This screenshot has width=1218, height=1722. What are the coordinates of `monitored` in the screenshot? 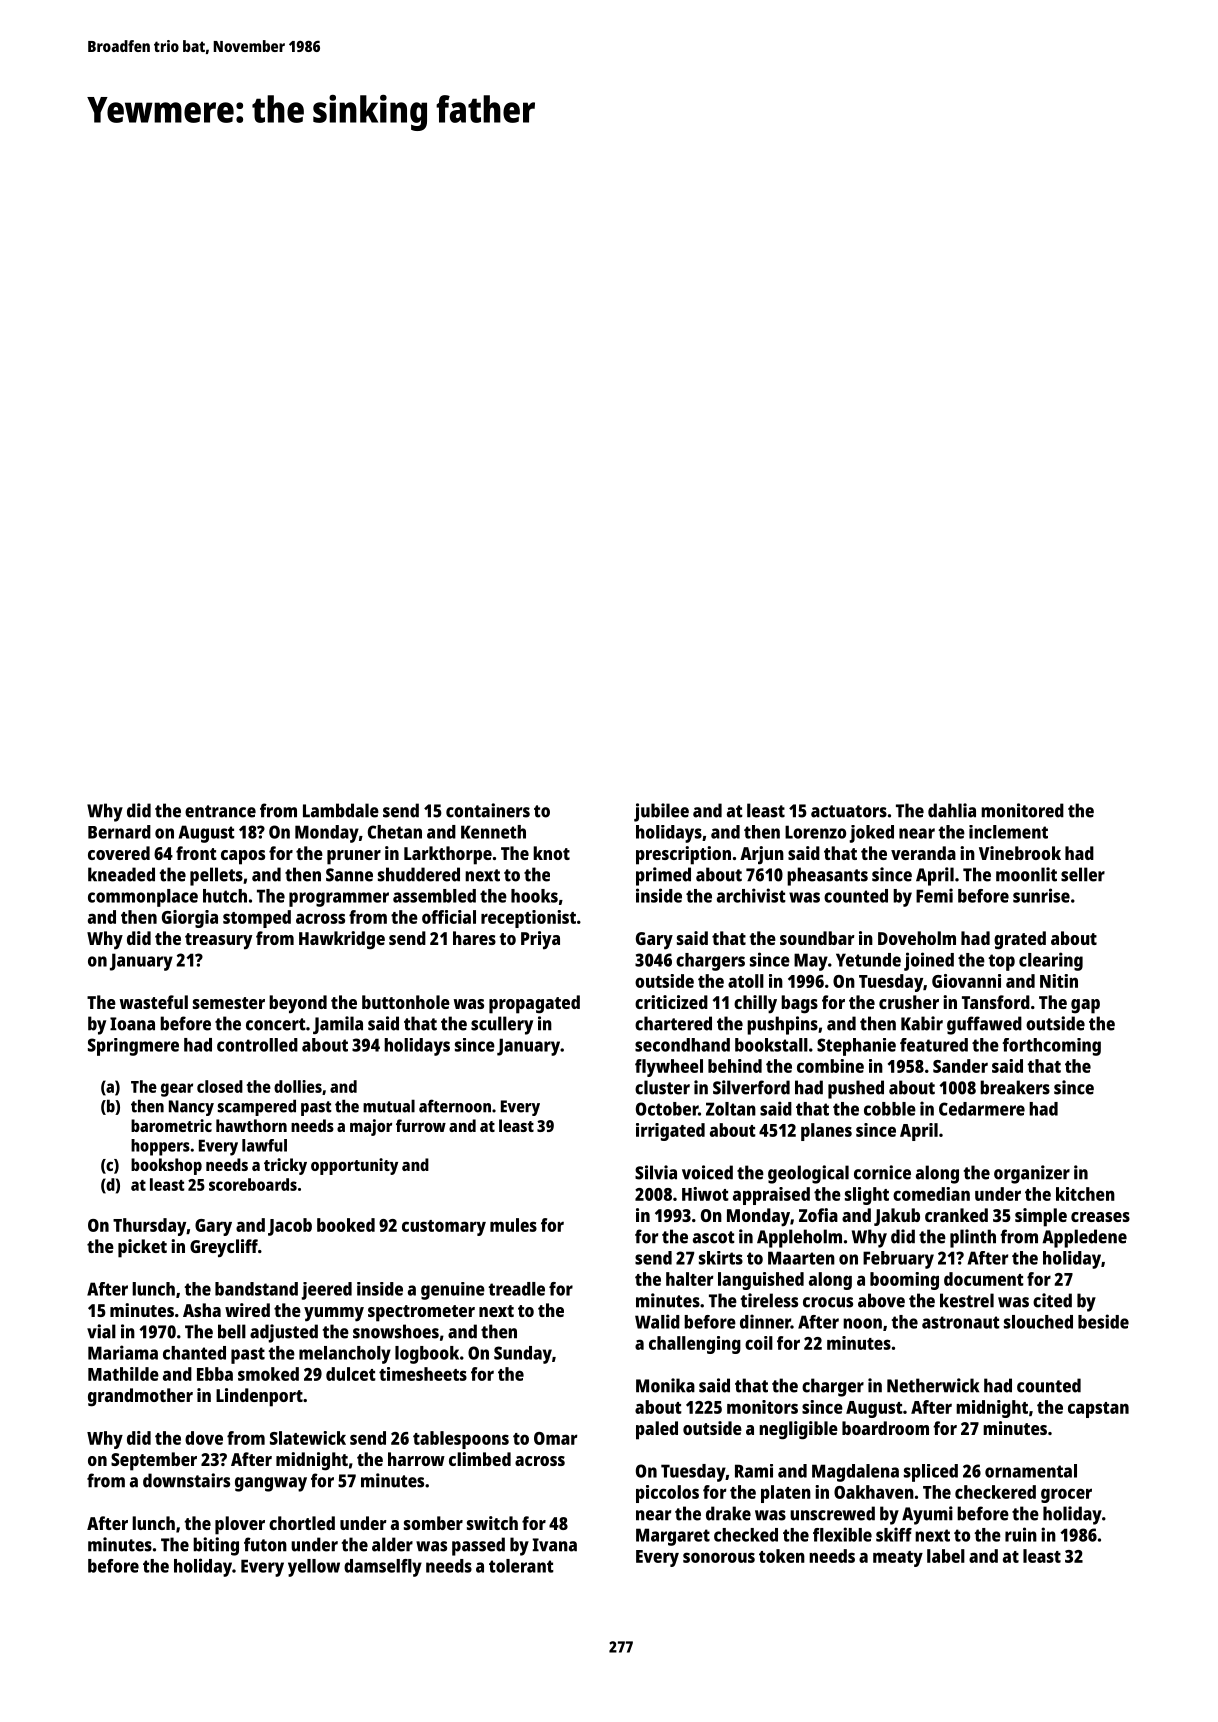 It's located at (1022, 810).
